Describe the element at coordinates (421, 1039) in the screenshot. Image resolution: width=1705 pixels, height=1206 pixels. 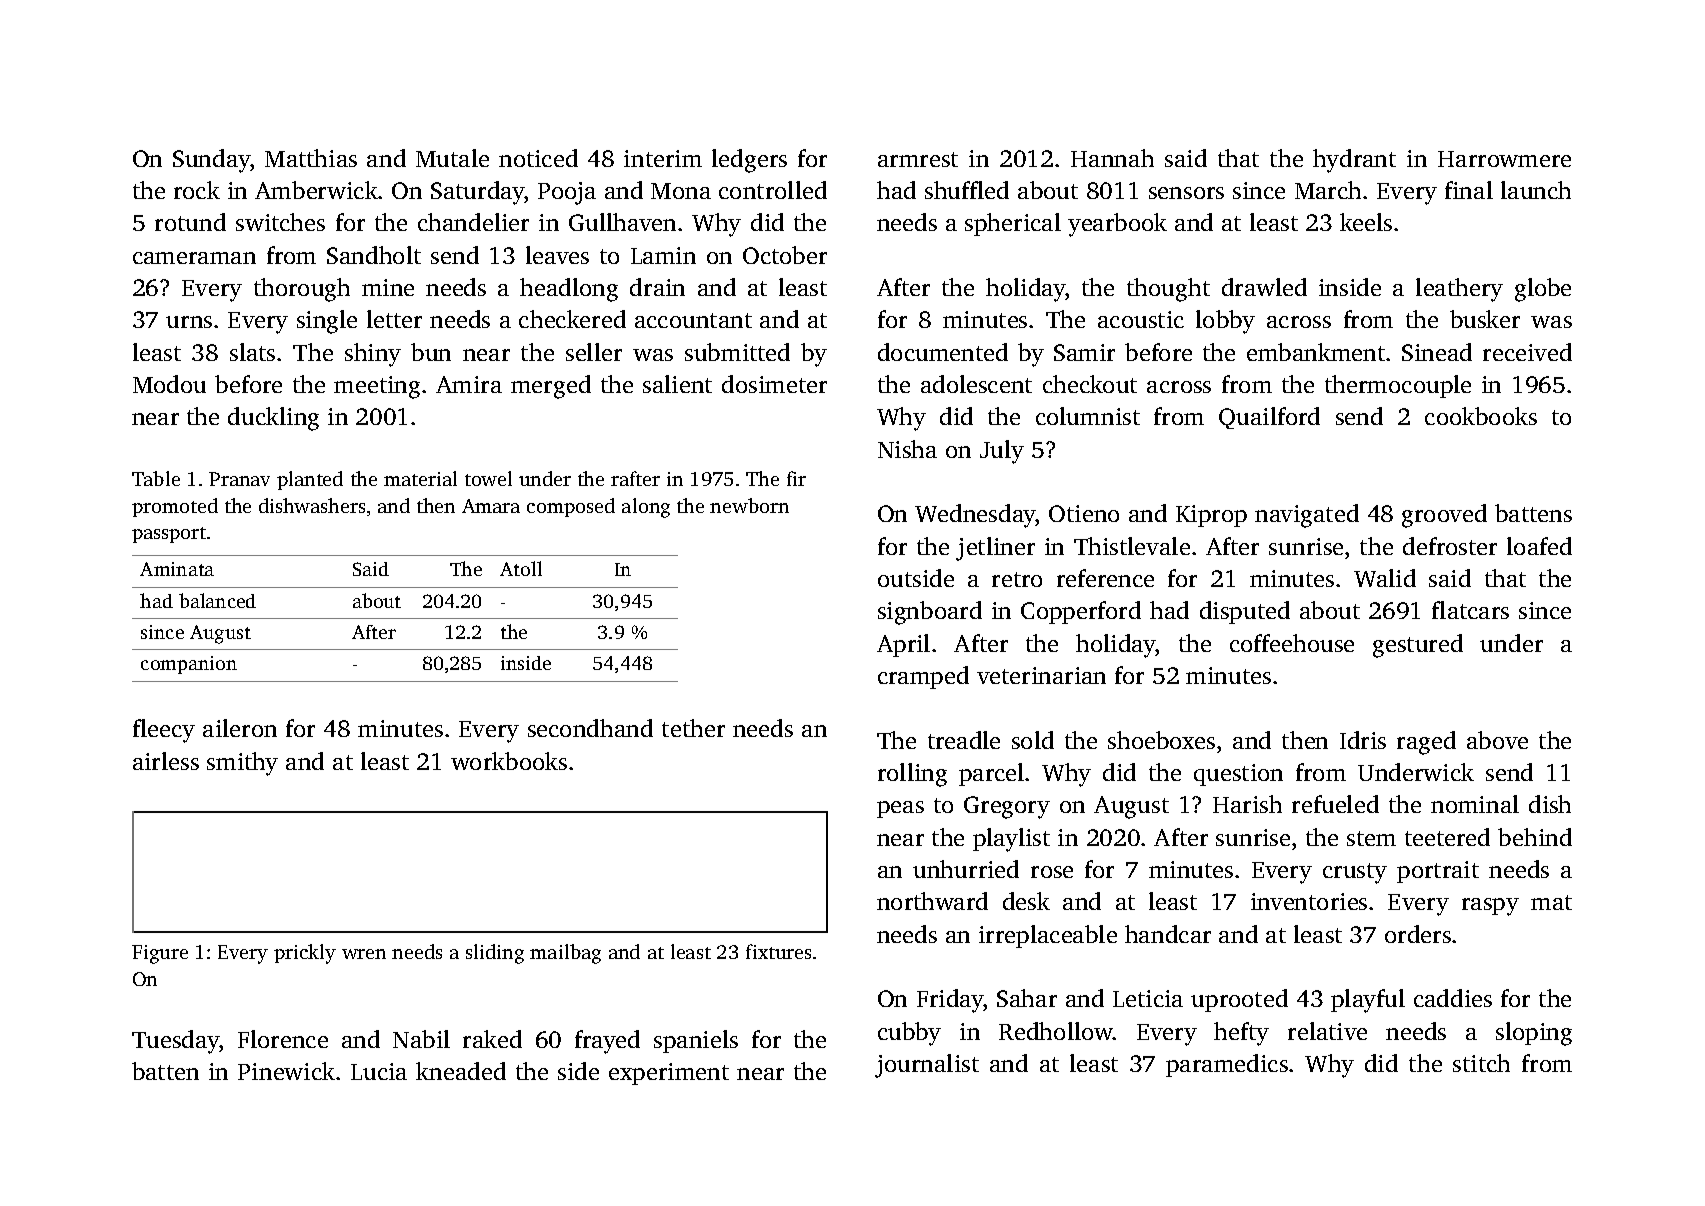
I see `Nabil` at that location.
